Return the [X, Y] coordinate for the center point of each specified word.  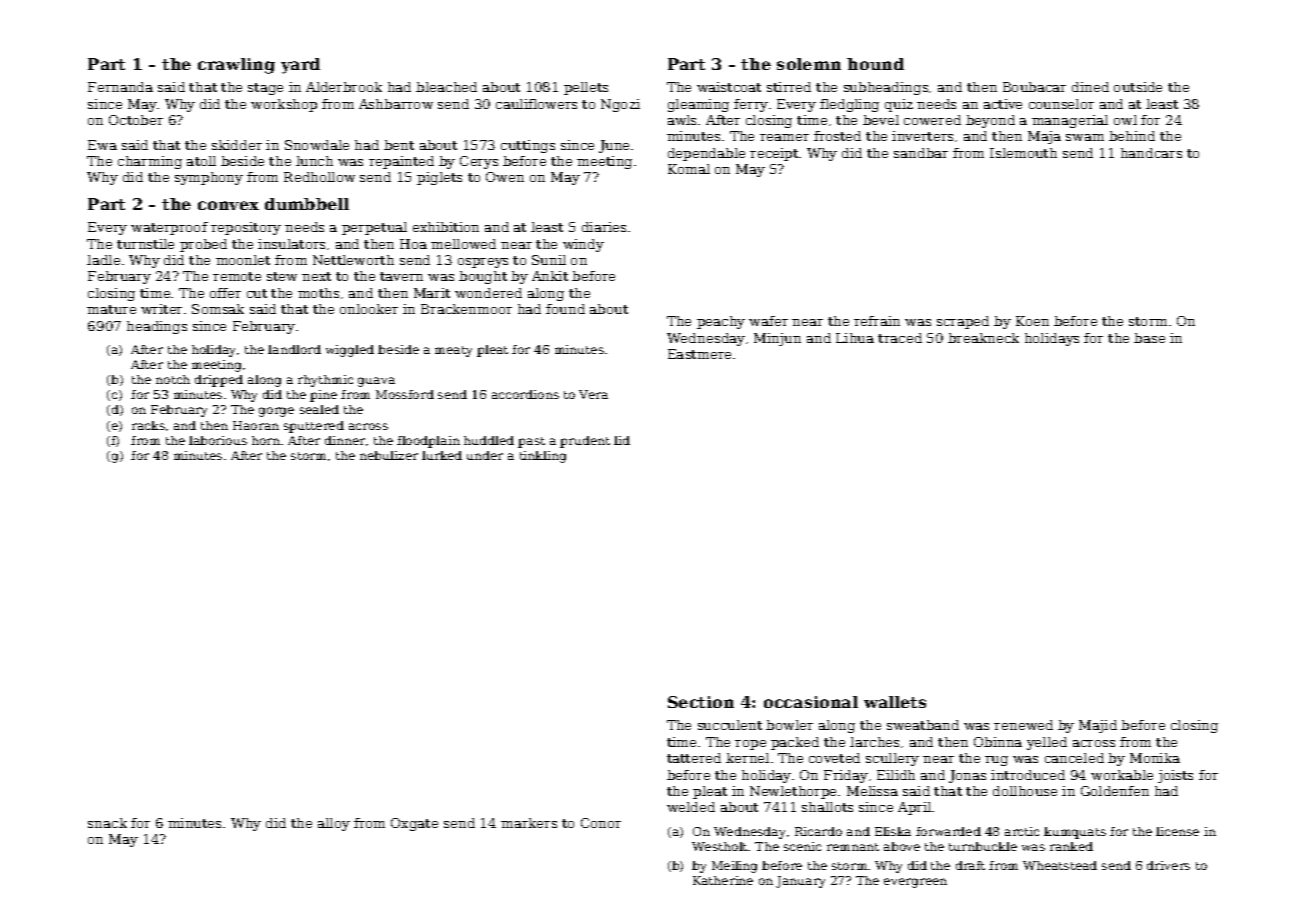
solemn [809, 64]
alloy [334, 824]
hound [875, 64]
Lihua [855, 338]
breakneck [983, 338]
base [1149, 338]
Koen [1032, 321]
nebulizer [389, 455]
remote [237, 276]
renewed [1023, 725]
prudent [585, 442]
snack [107, 823]
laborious [218, 440]
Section [701, 702]
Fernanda [120, 87]
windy [583, 245]
